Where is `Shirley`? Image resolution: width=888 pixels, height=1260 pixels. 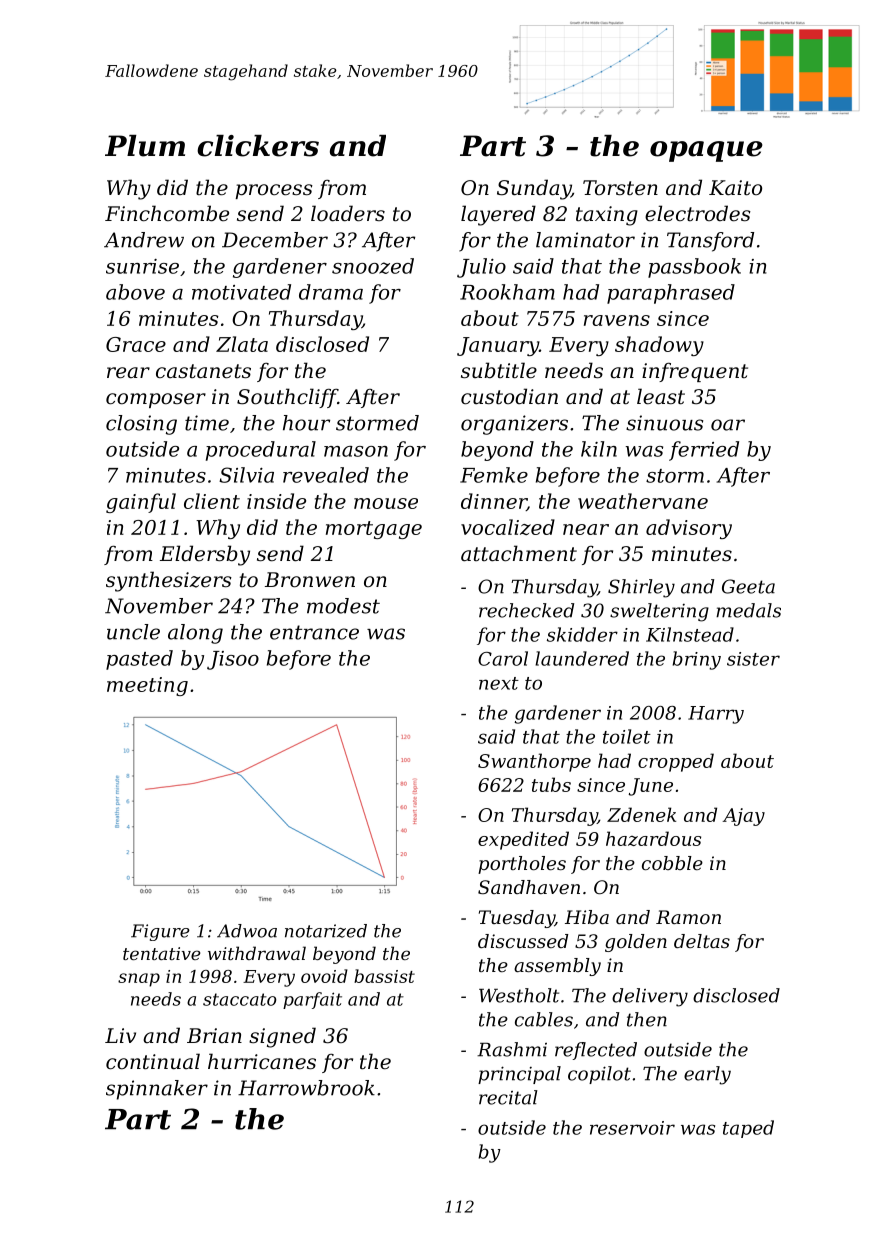
Shirley is located at coordinates (641, 588).
